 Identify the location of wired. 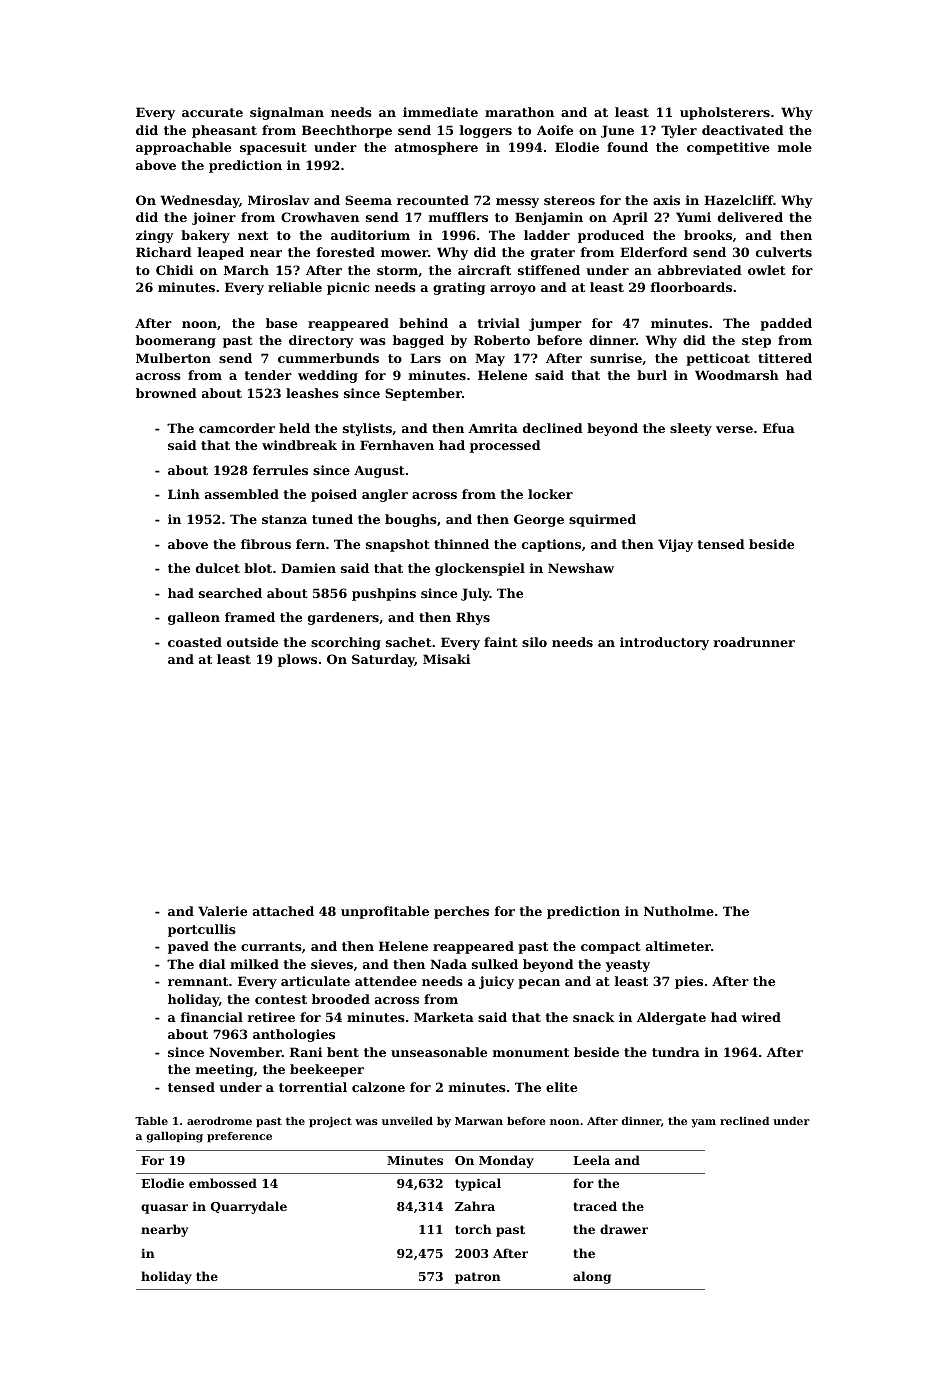
(761, 1017).
